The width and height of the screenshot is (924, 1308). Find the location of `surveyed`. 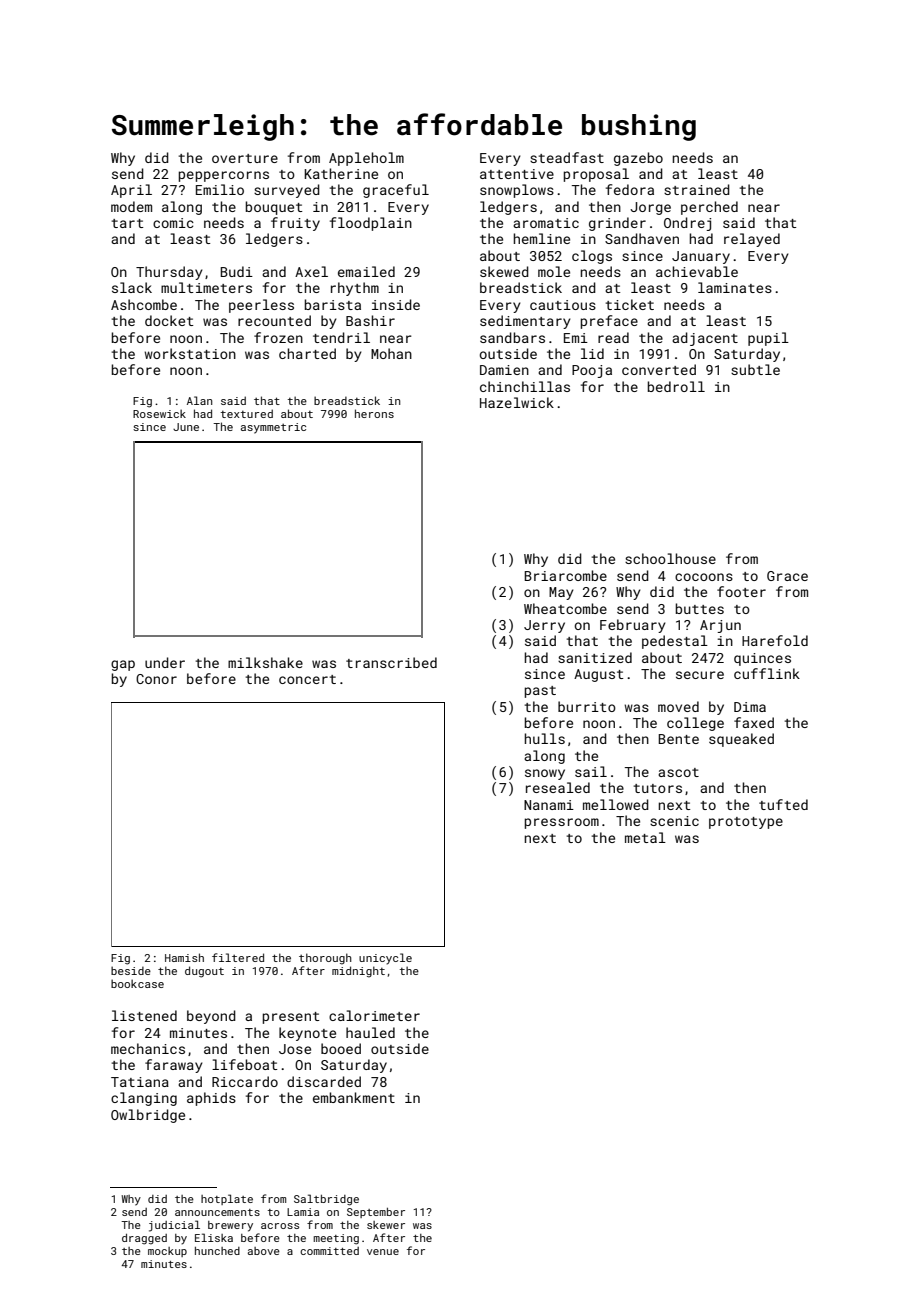

surveyed is located at coordinates (287, 191).
